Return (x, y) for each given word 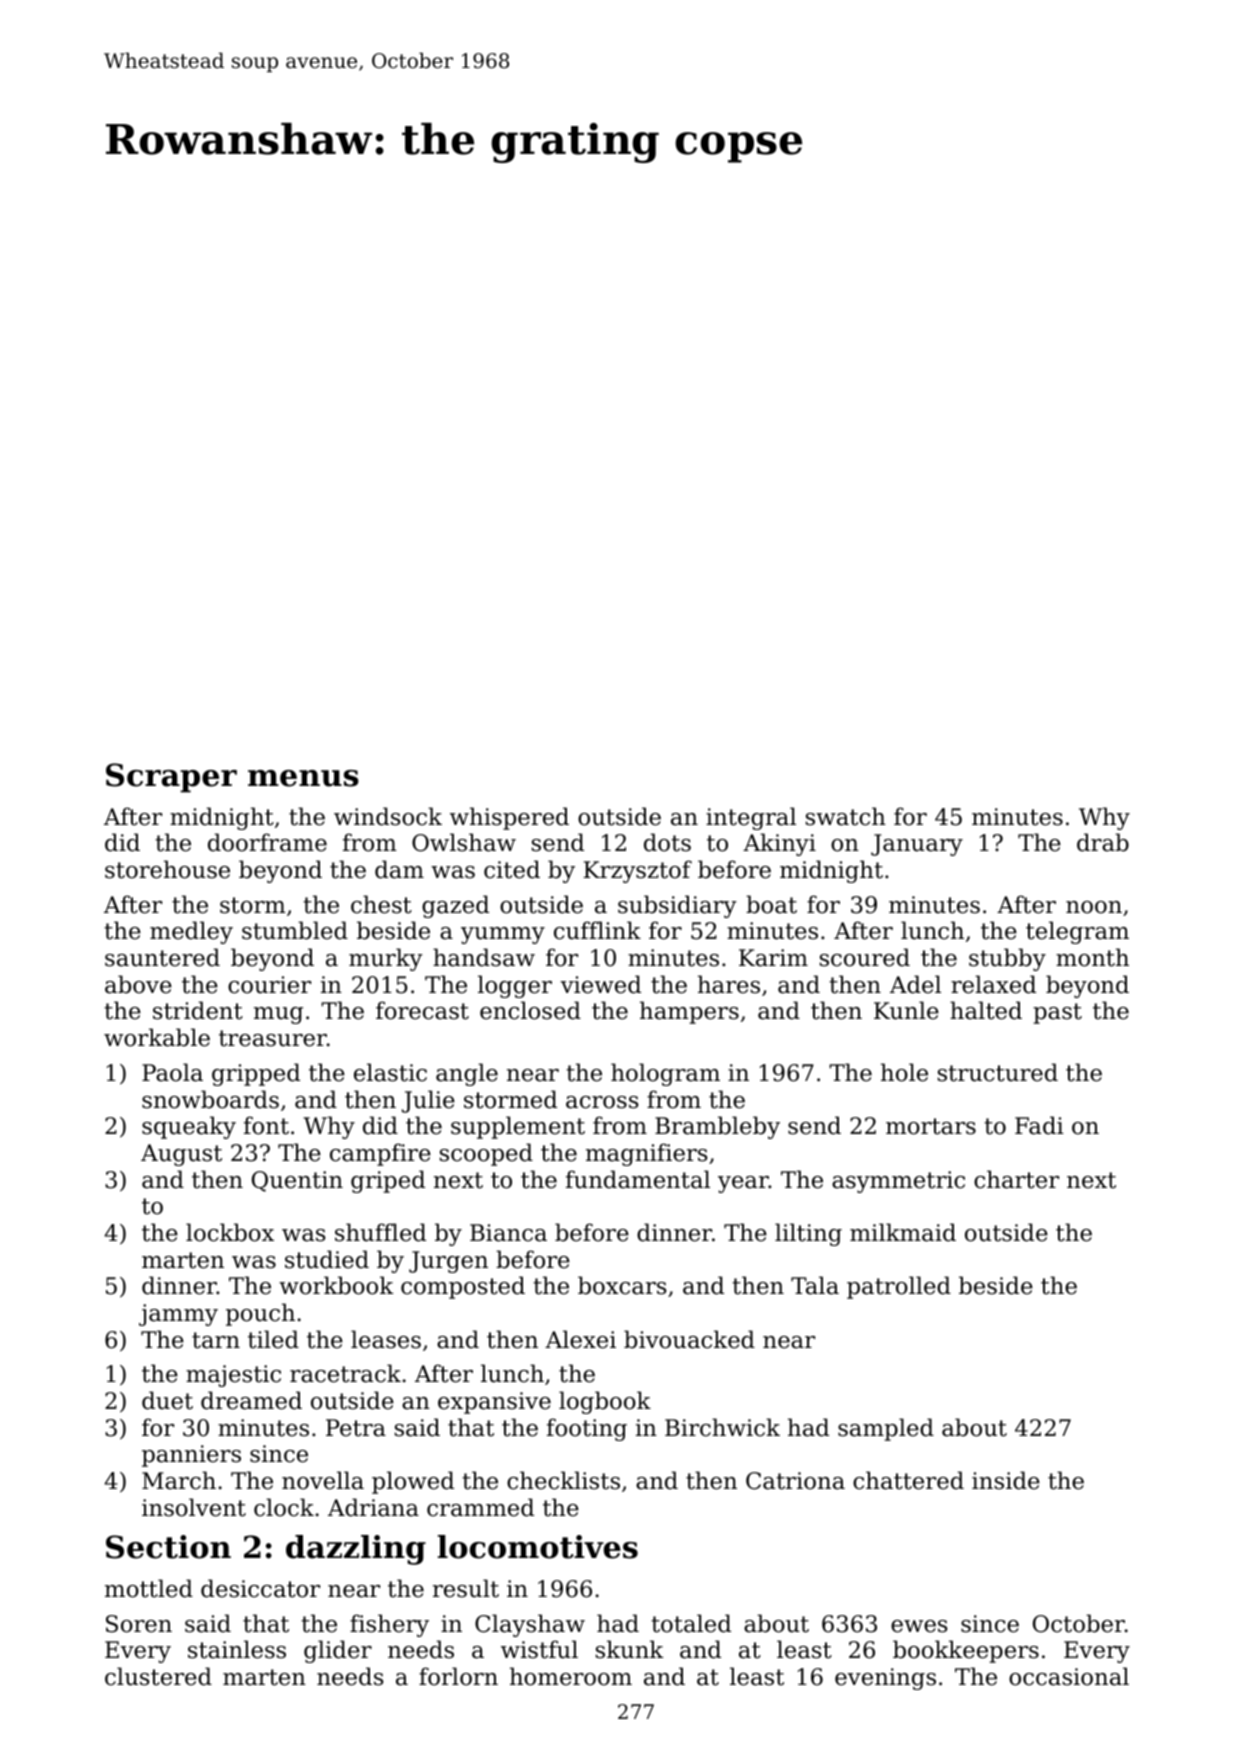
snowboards (210, 1099)
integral (751, 818)
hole (904, 1072)
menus (303, 778)
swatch (846, 816)
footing (587, 1429)
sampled (886, 1429)
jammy (178, 1315)
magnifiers (646, 1154)
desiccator (260, 1588)
